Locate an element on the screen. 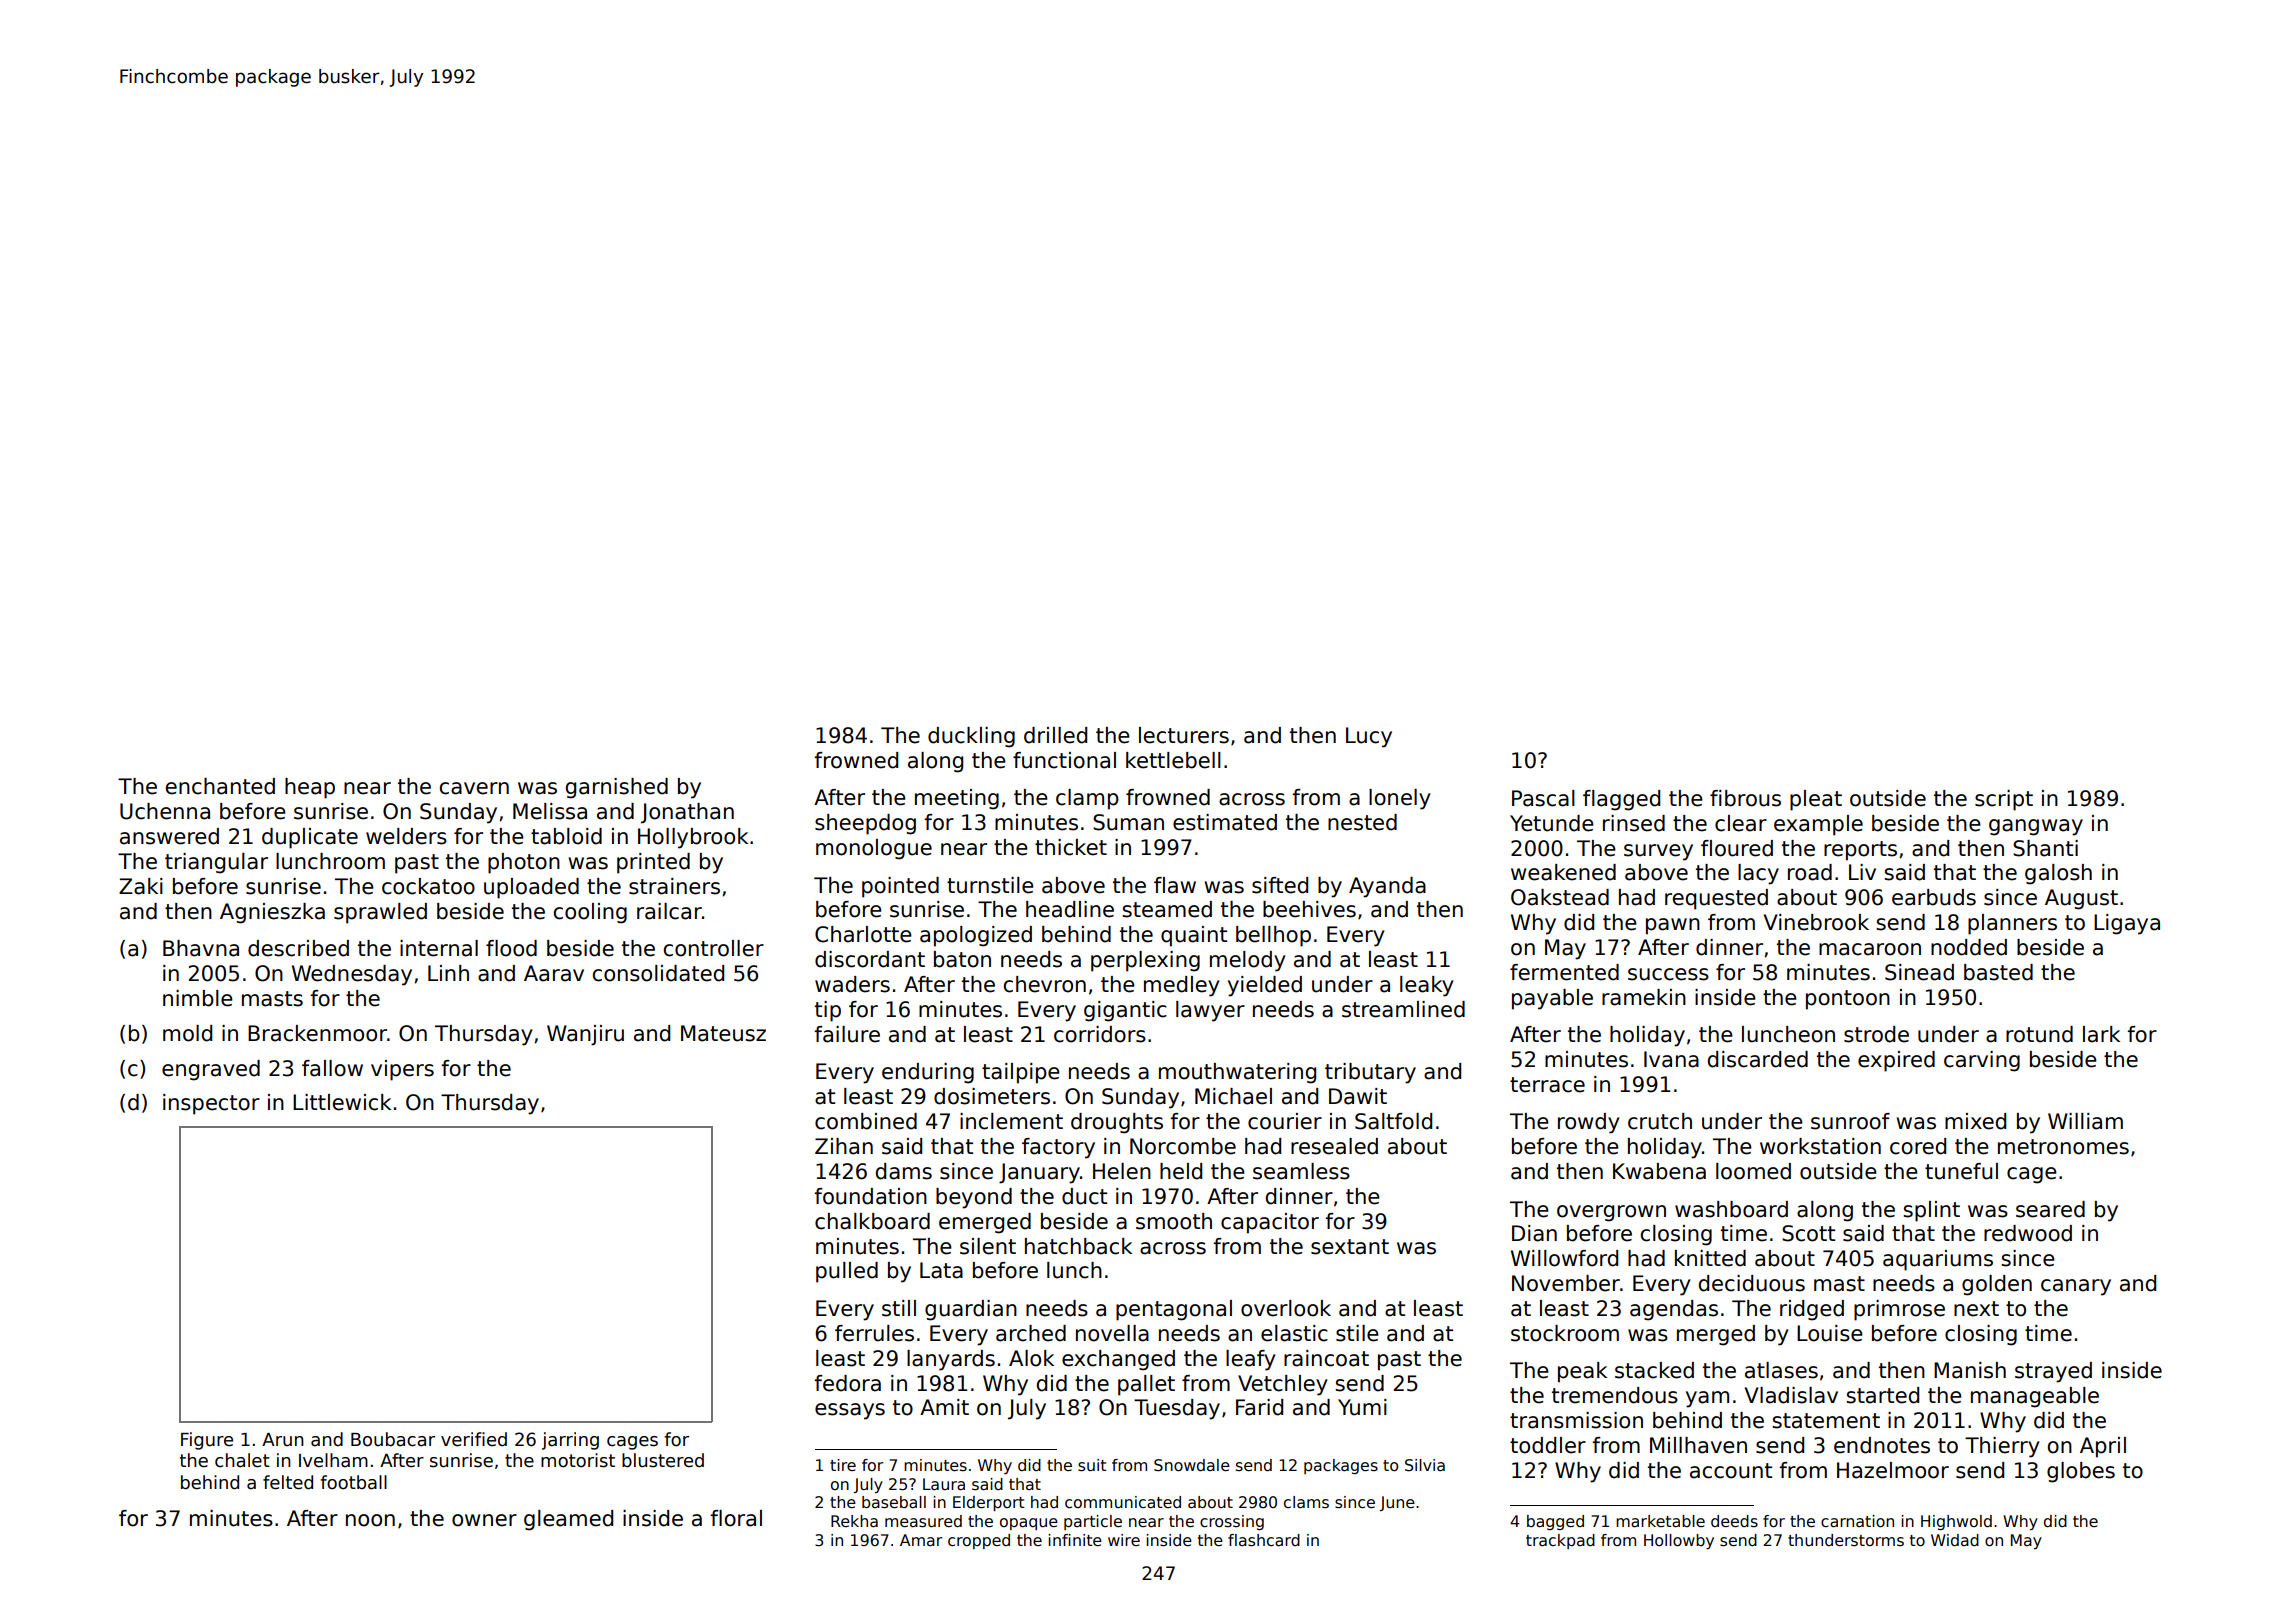  beehives is located at coordinates (1309, 909).
